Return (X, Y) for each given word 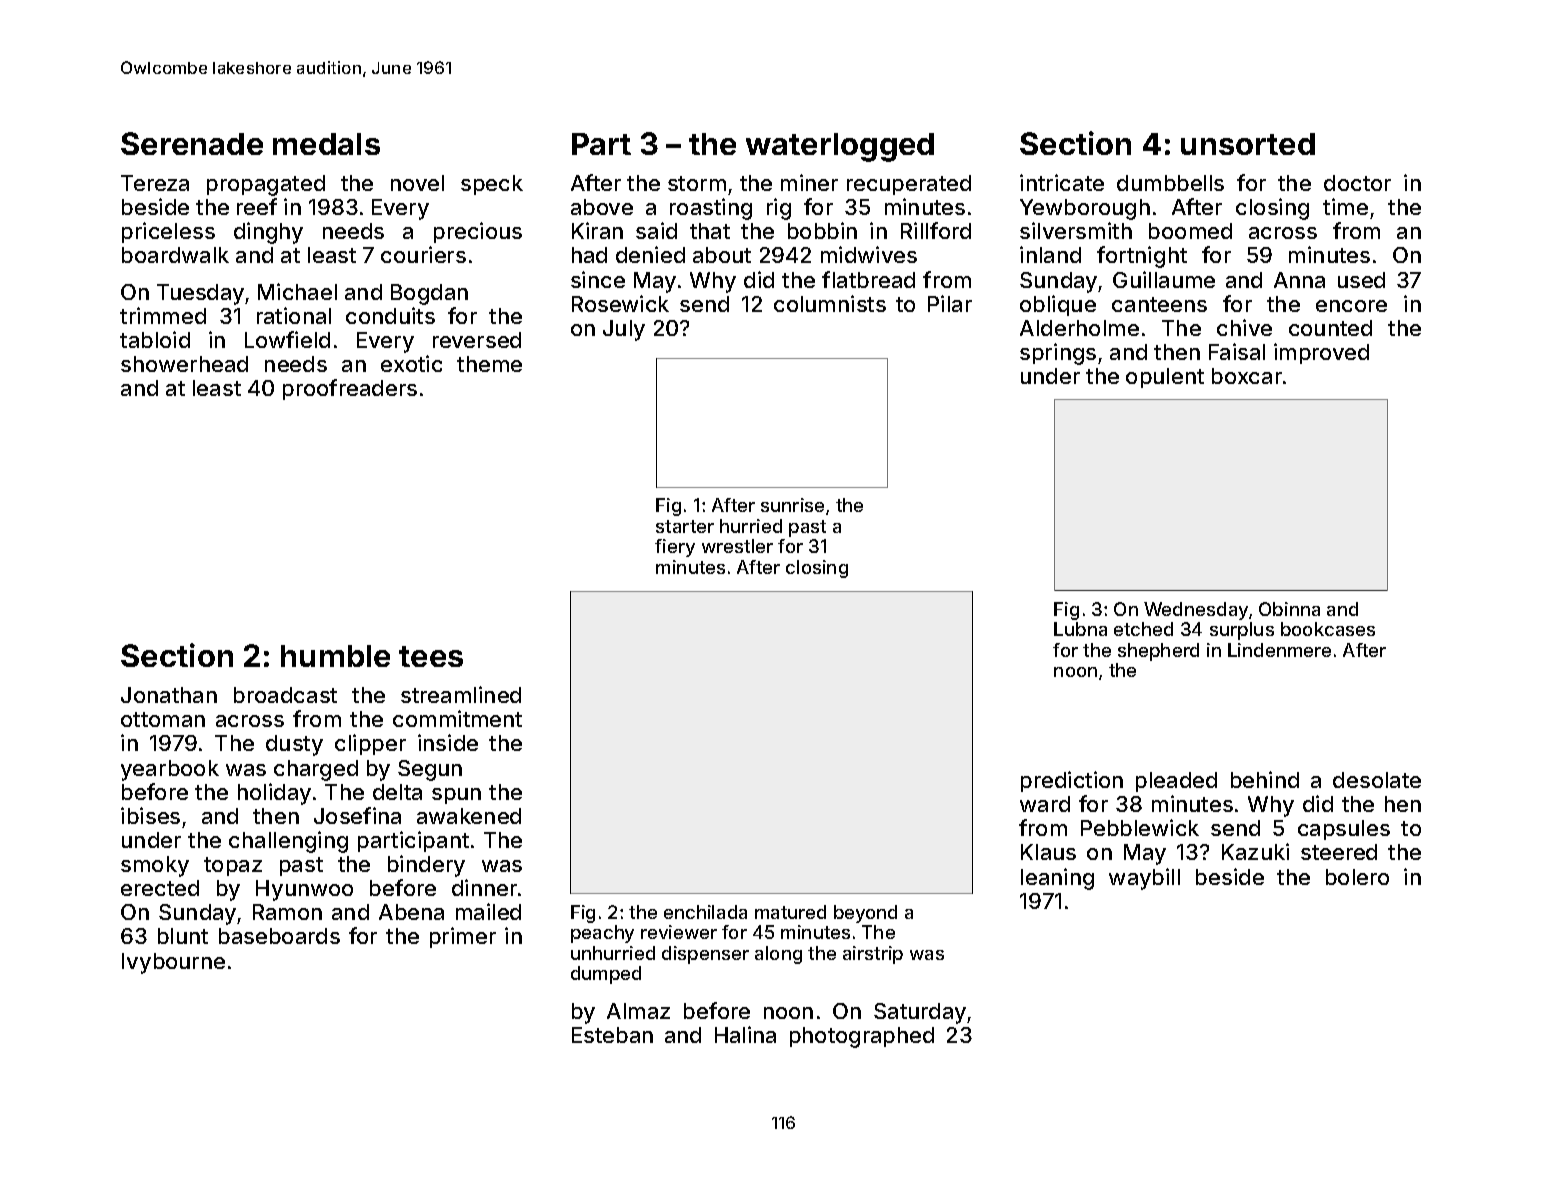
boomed (1190, 231)
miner (809, 182)
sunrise (792, 505)
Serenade (192, 143)
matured (790, 912)
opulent (1165, 378)
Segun (430, 770)
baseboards (279, 936)
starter (685, 526)
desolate (1377, 780)
